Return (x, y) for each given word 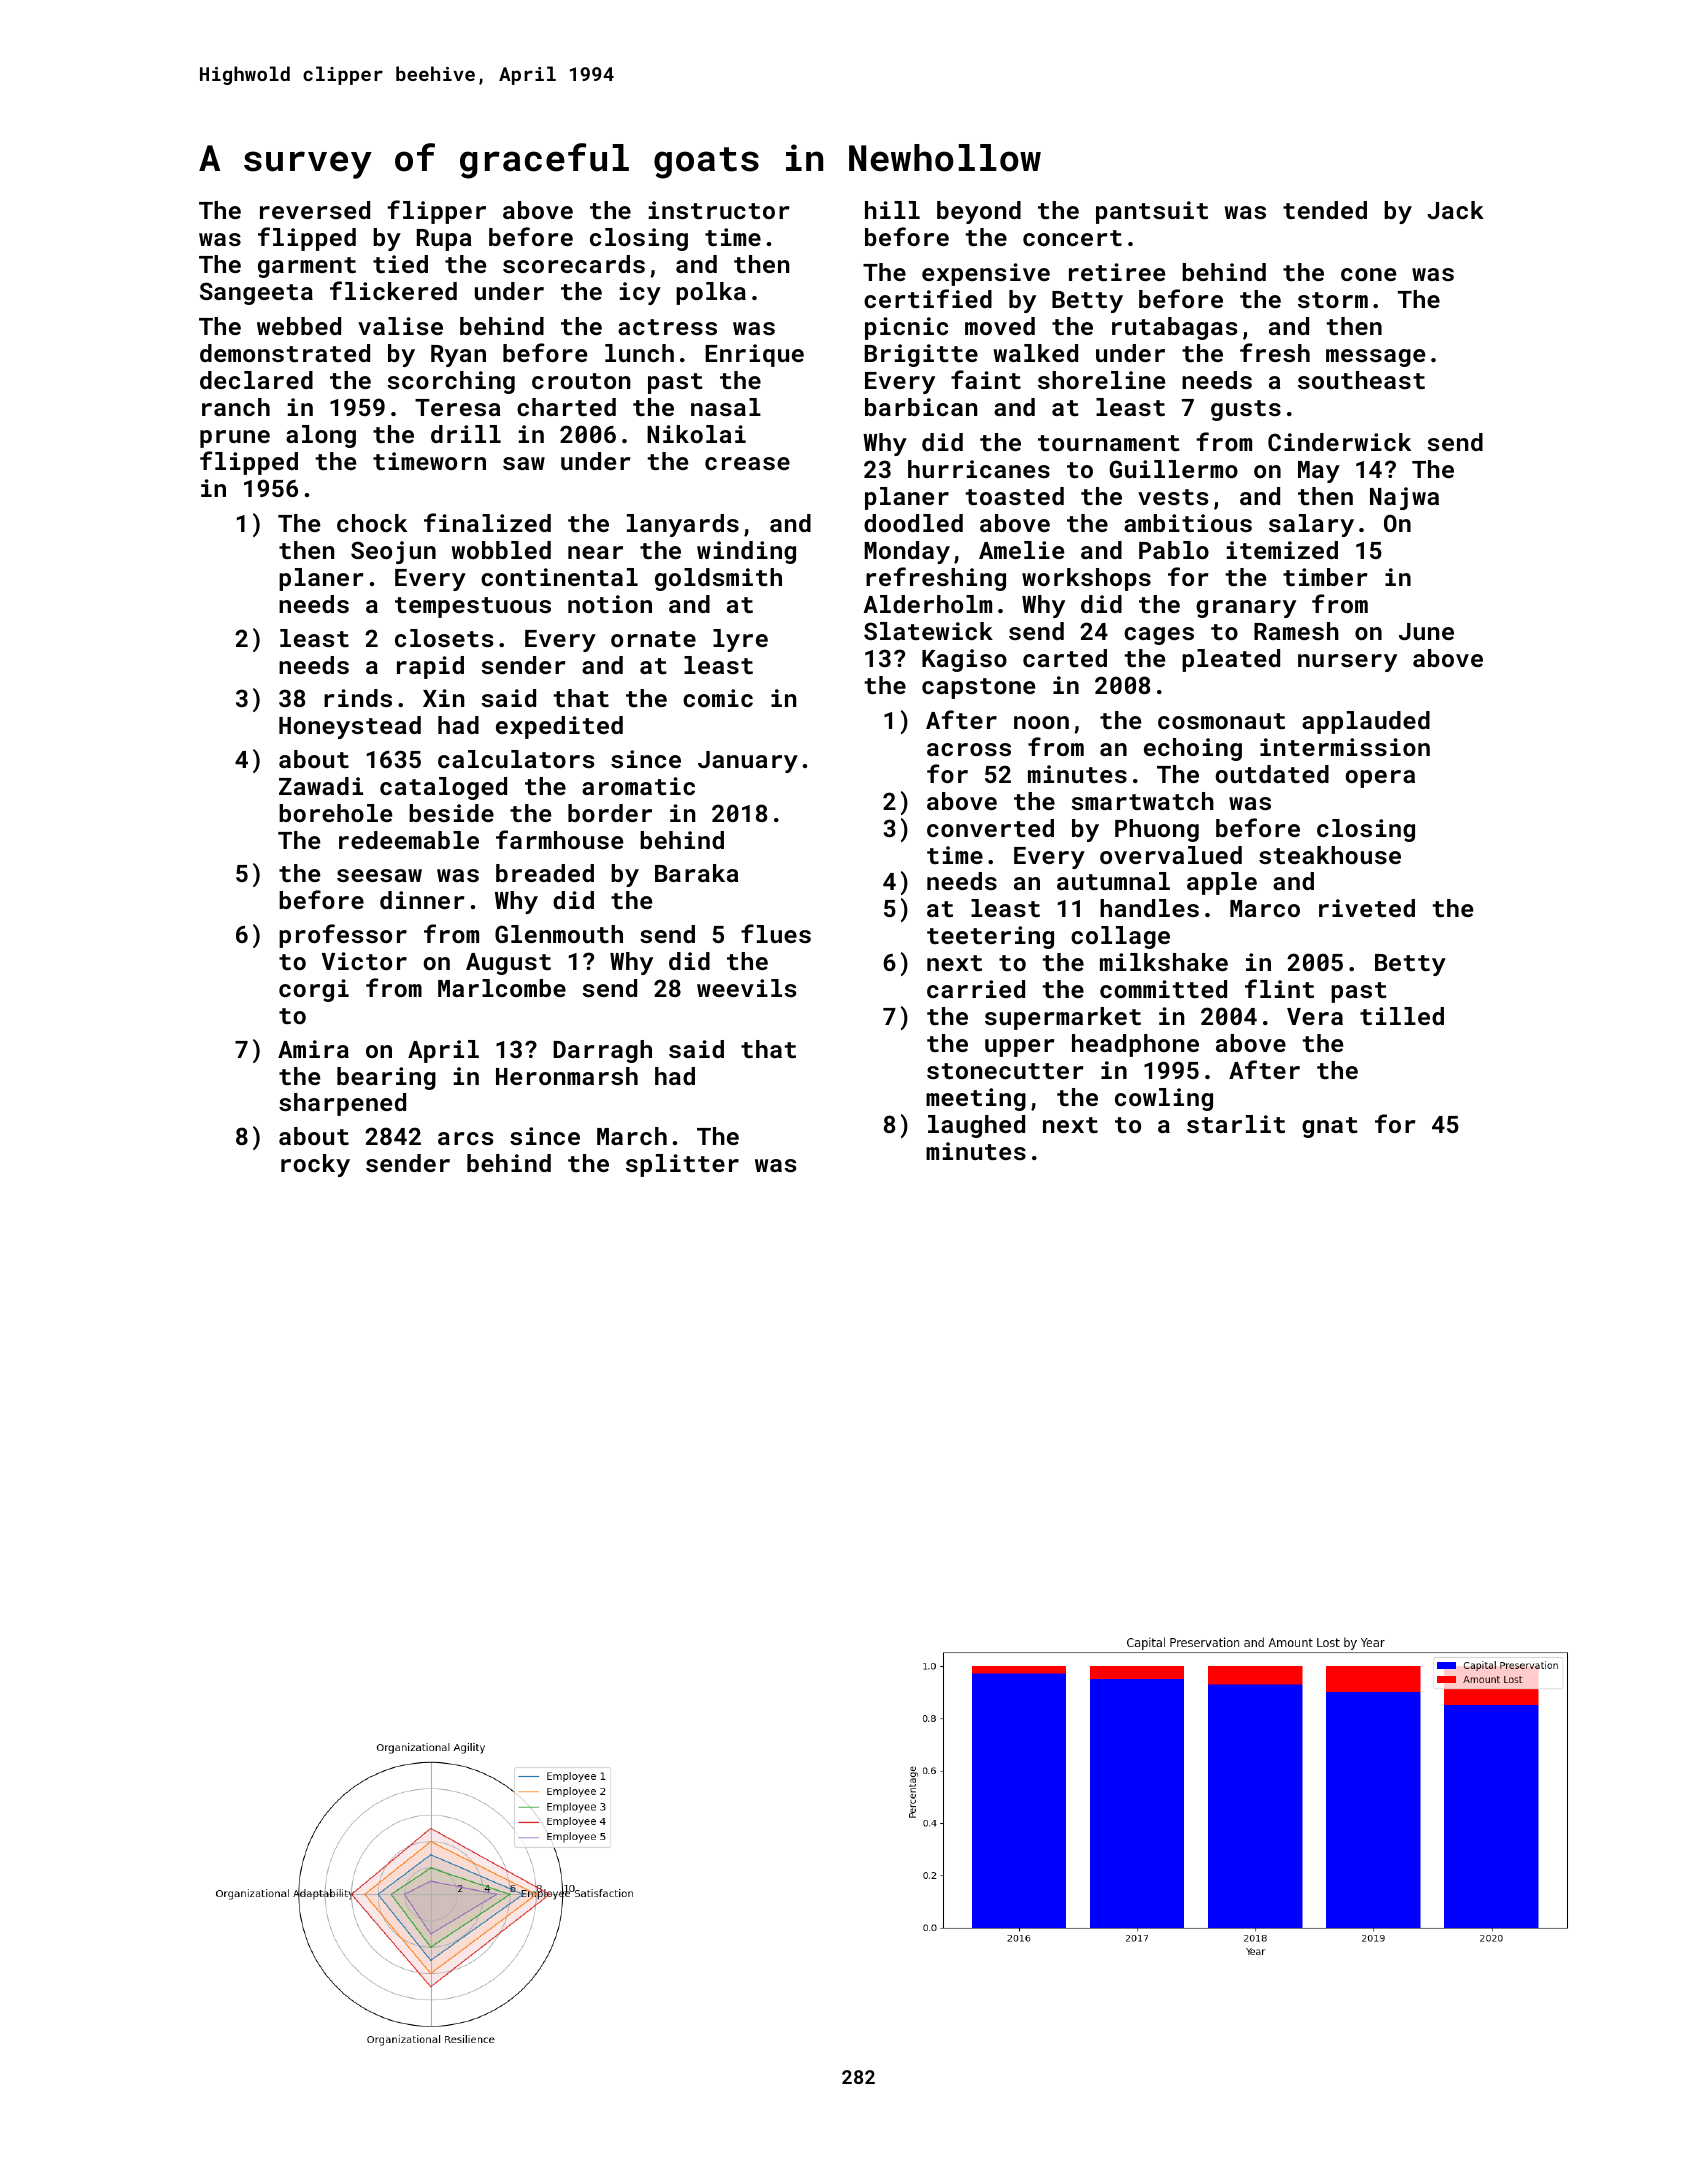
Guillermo (1174, 469)
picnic (906, 328)
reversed (315, 210)
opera (1380, 779)
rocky (315, 1165)
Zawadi (321, 786)
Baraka (697, 873)
